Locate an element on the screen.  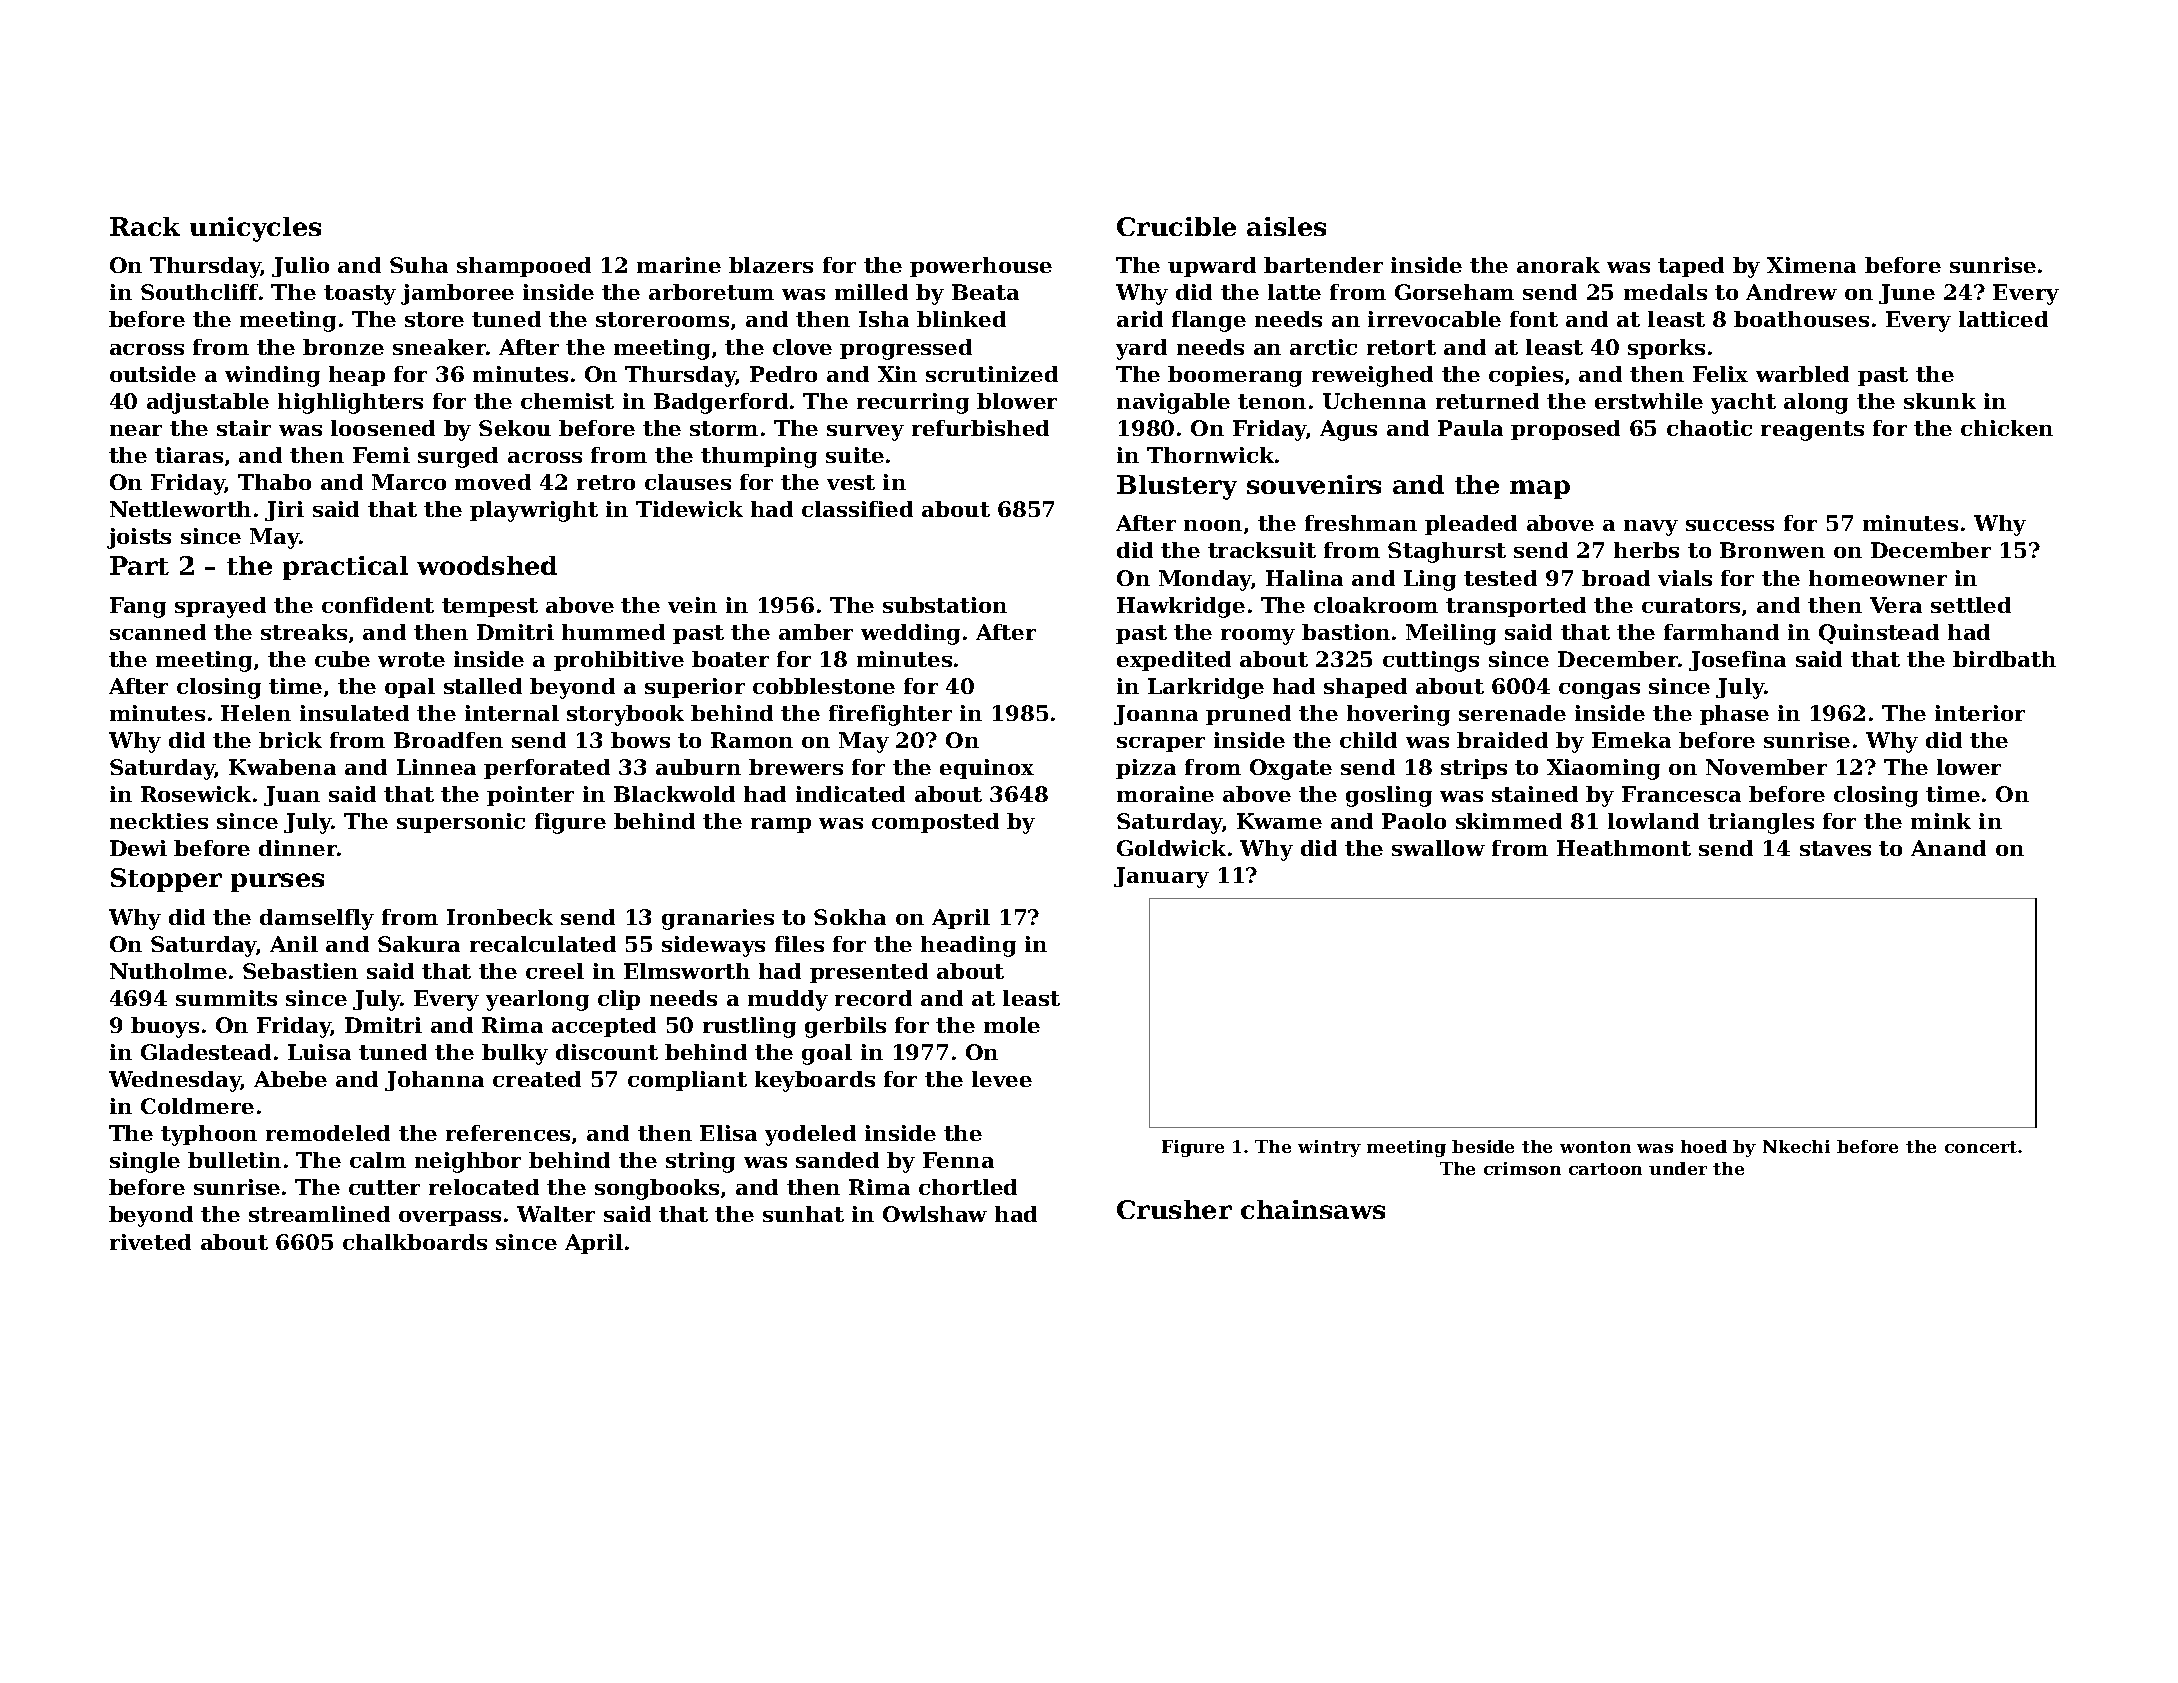
tenon is located at coordinates (1272, 401).
